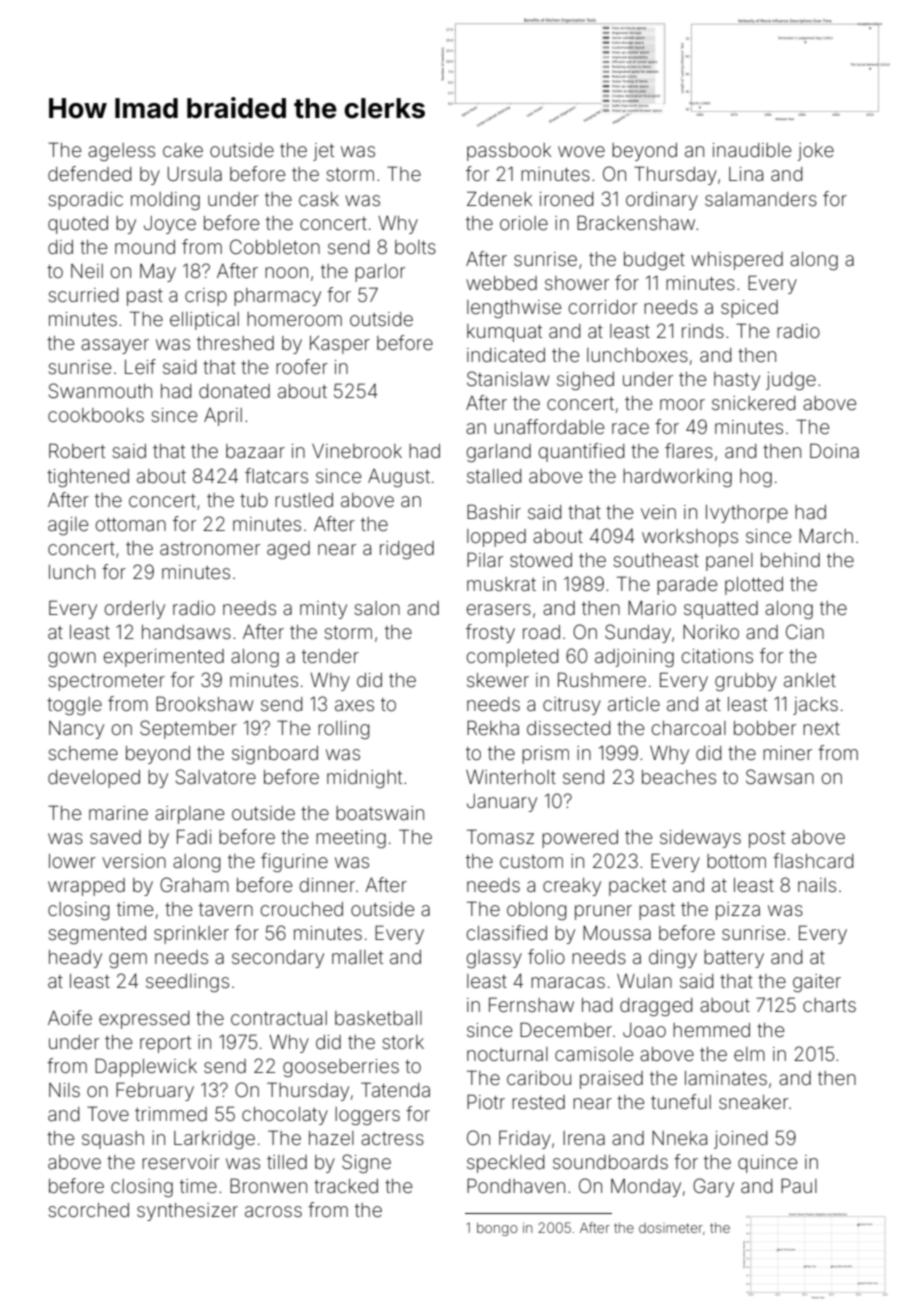  What do you see at coordinates (747, 514) in the page?
I see `Ivythorpe` at bounding box center [747, 514].
